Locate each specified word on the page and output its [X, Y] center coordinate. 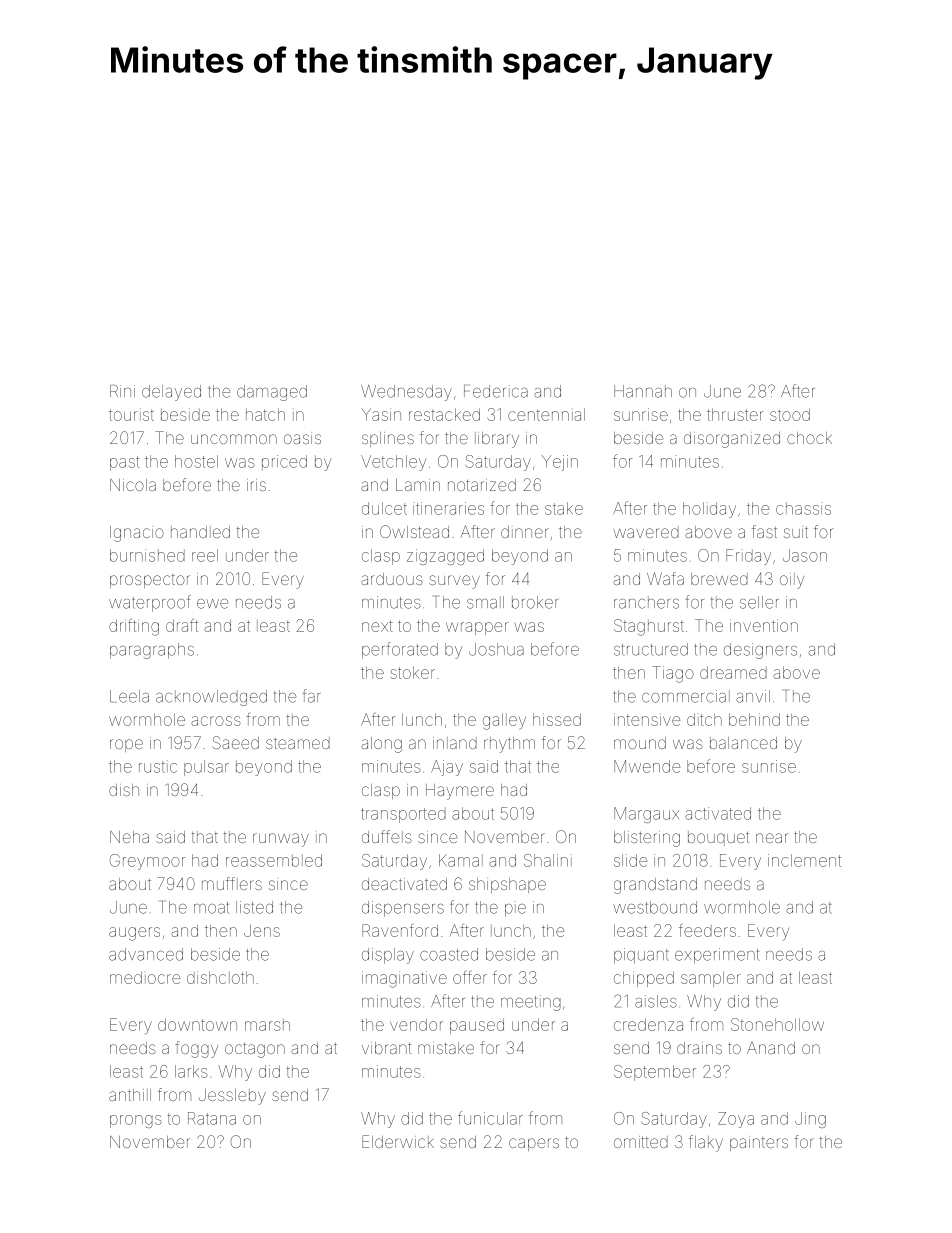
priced [284, 463]
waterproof [150, 603]
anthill [130, 1095]
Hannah [643, 391]
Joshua [496, 649]
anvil [753, 696]
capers [534, 1144]
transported [403, 815]
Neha [129, 837]
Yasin [381, 414]
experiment [717, 956]
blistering [647, 839]
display [388, 956]
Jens [262, 930]
